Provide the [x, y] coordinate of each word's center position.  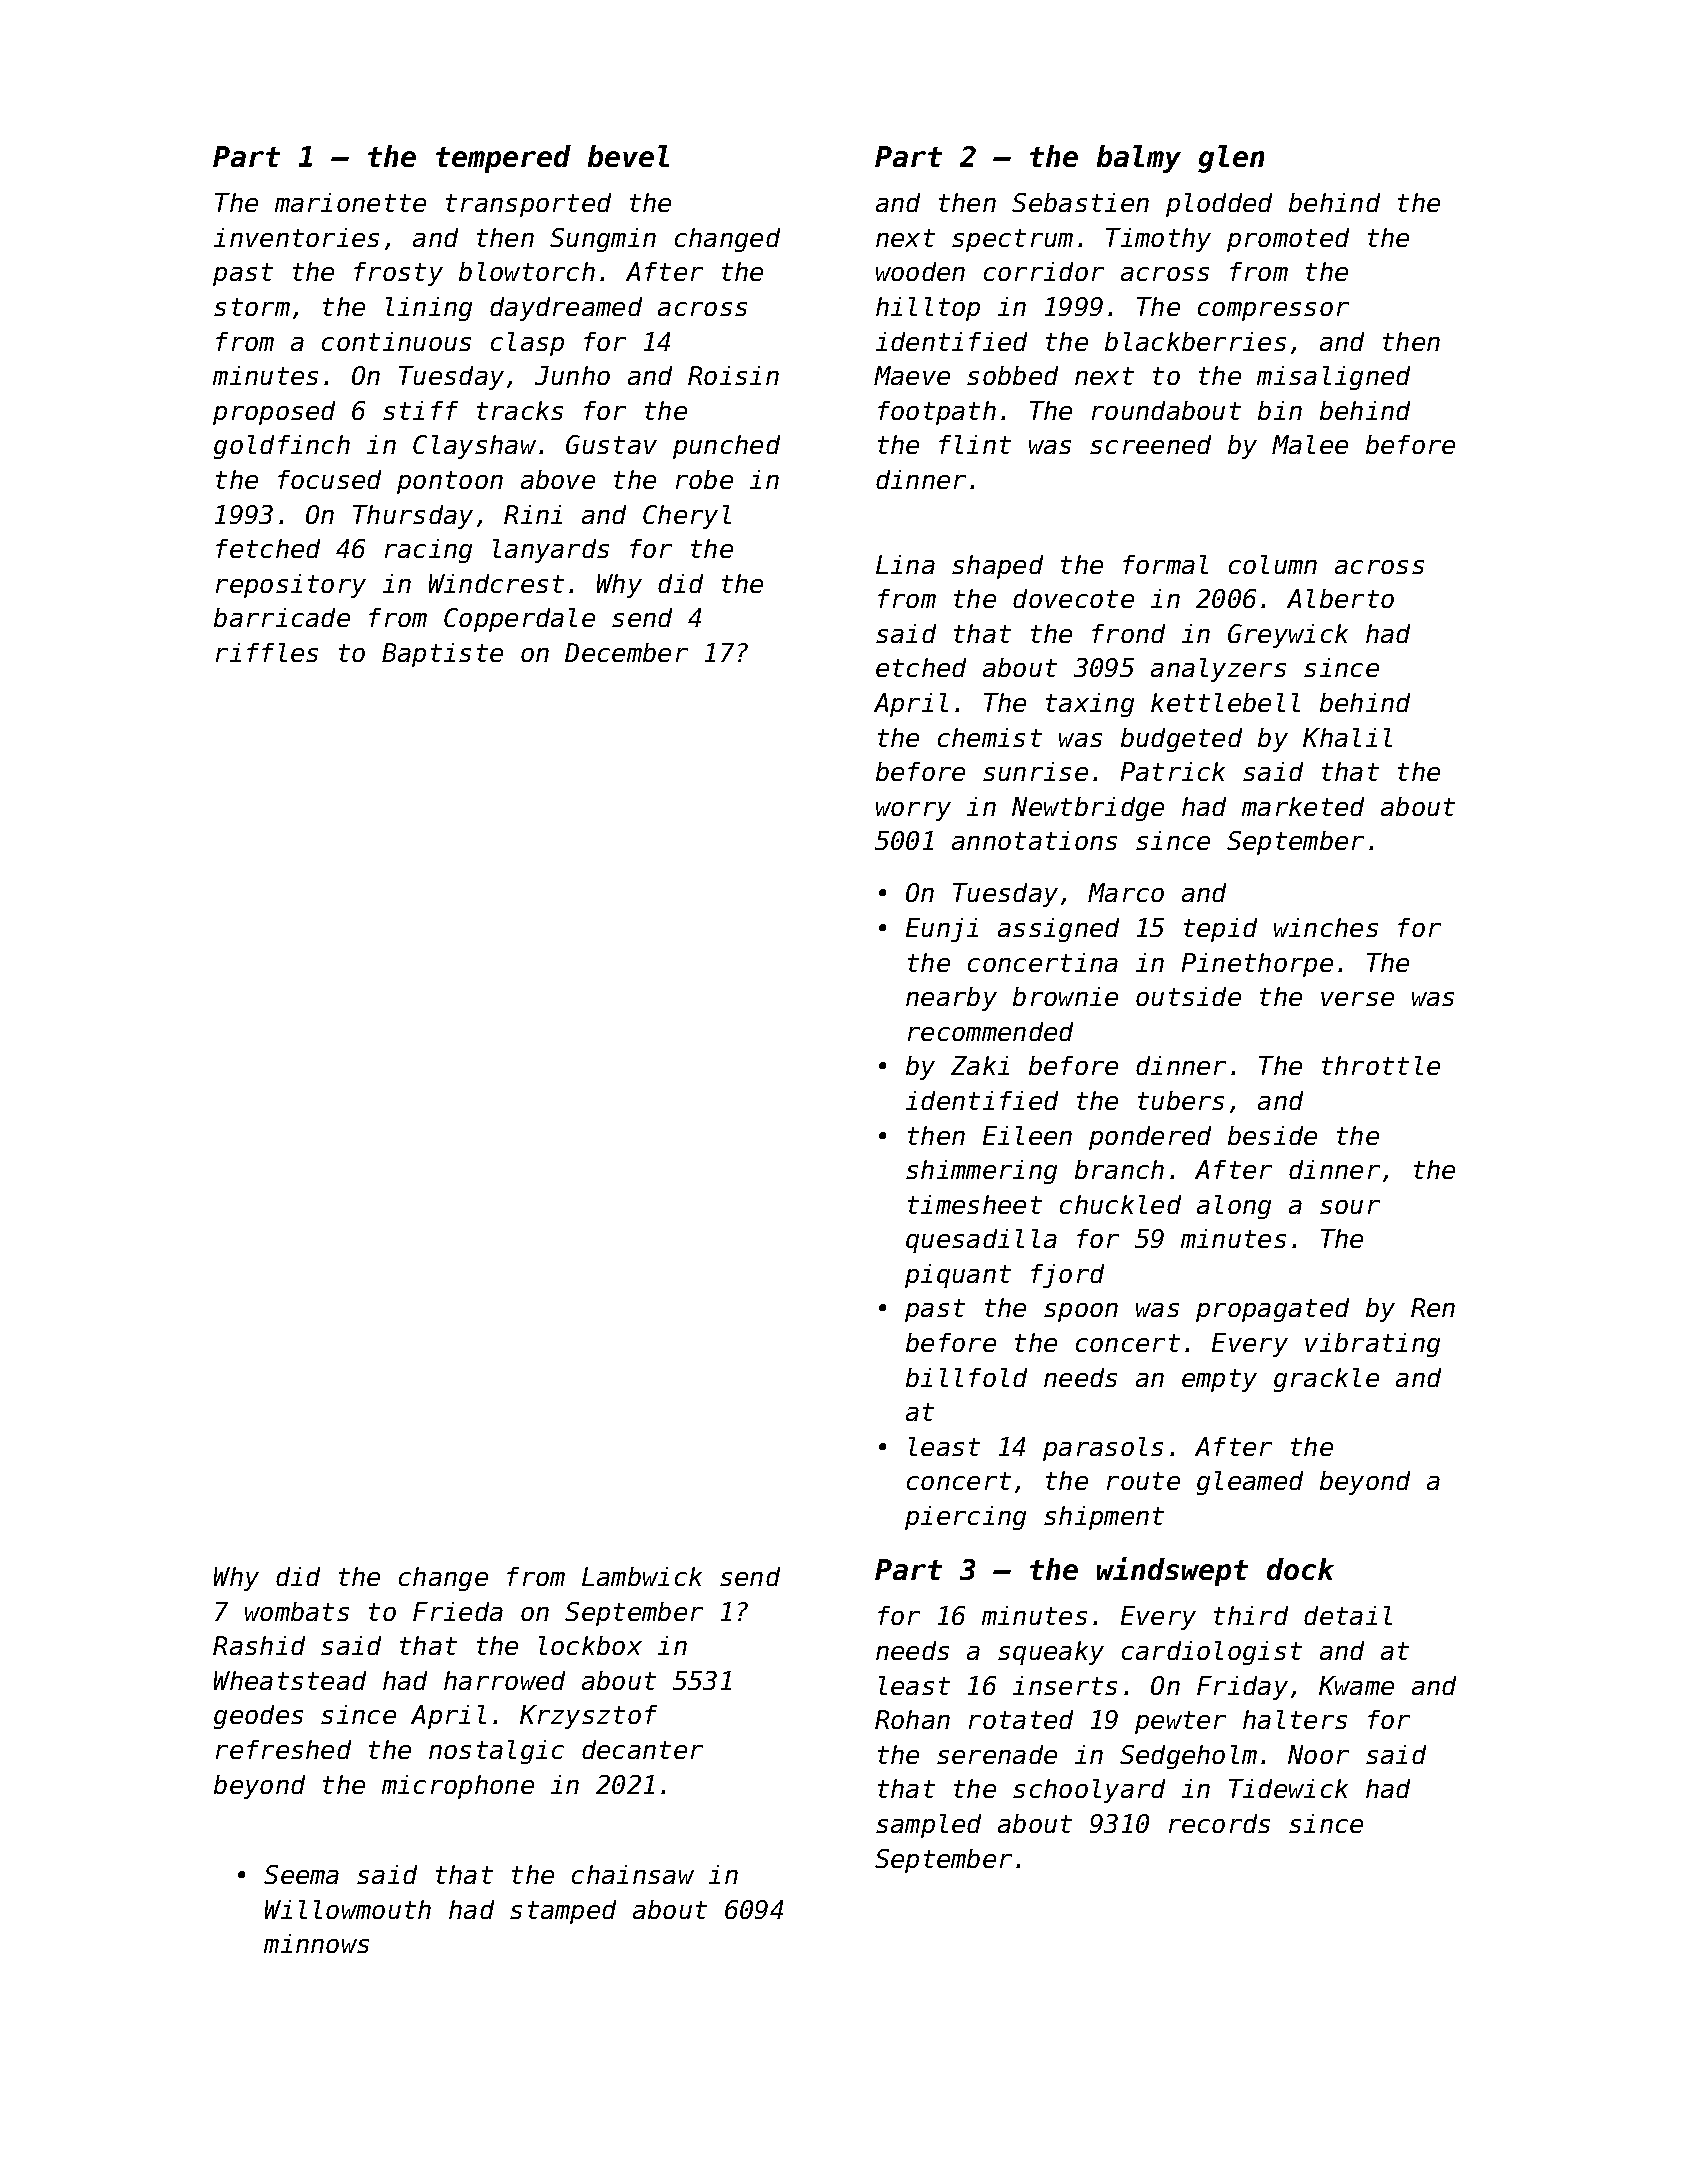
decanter [642, 1749]
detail [1348, 1615]
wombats [297, 1611]
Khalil [1347, 737]
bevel [628, 156]
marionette [350, 202]
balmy [1139, 159]
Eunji [942, 930]
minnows [316, 1943]
